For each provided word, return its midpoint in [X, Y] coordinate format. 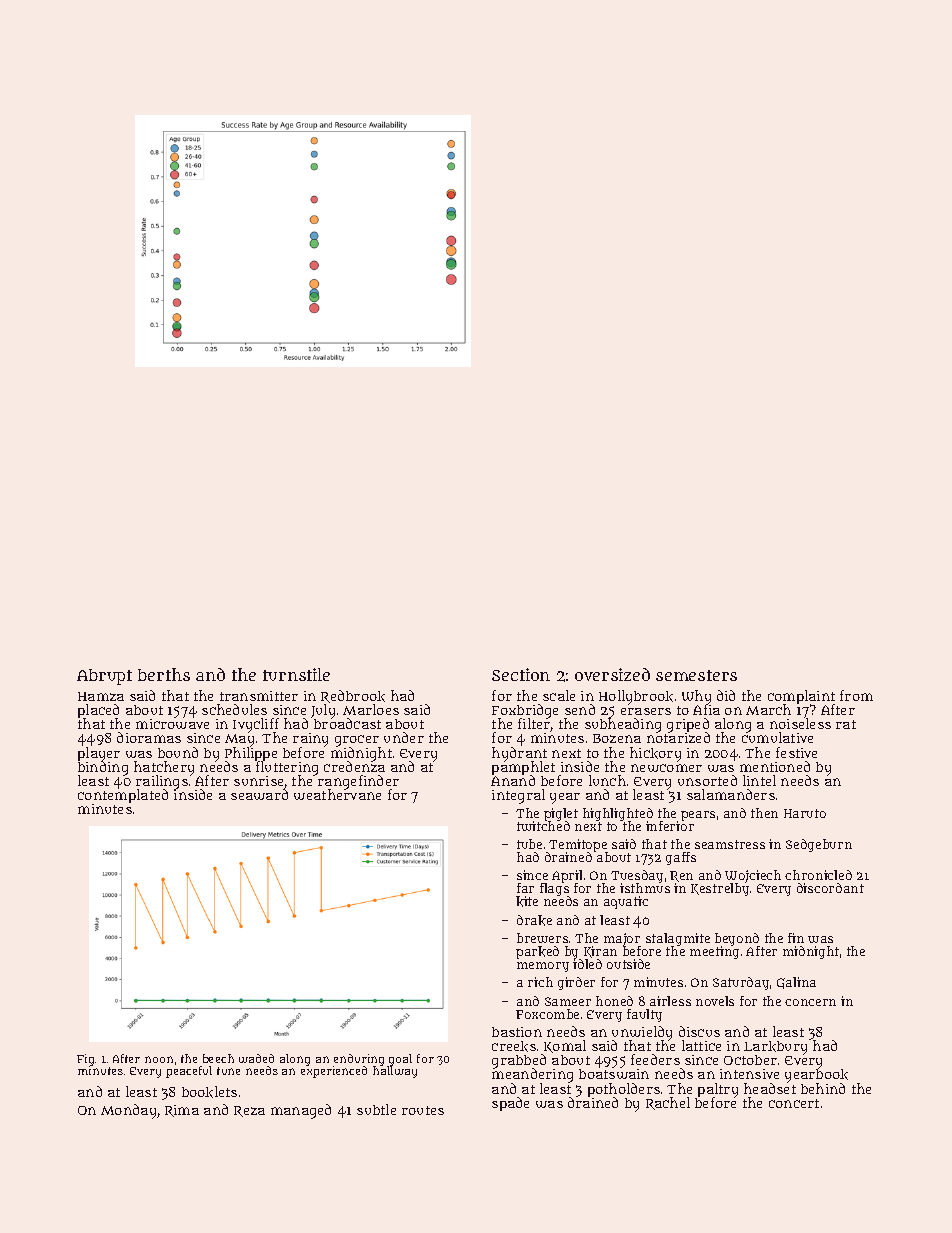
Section [521, 674]
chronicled [818, 875]
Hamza [101, 696]
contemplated [123, 796]
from [856, 695]
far [525, 888]
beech [218, 1058]
